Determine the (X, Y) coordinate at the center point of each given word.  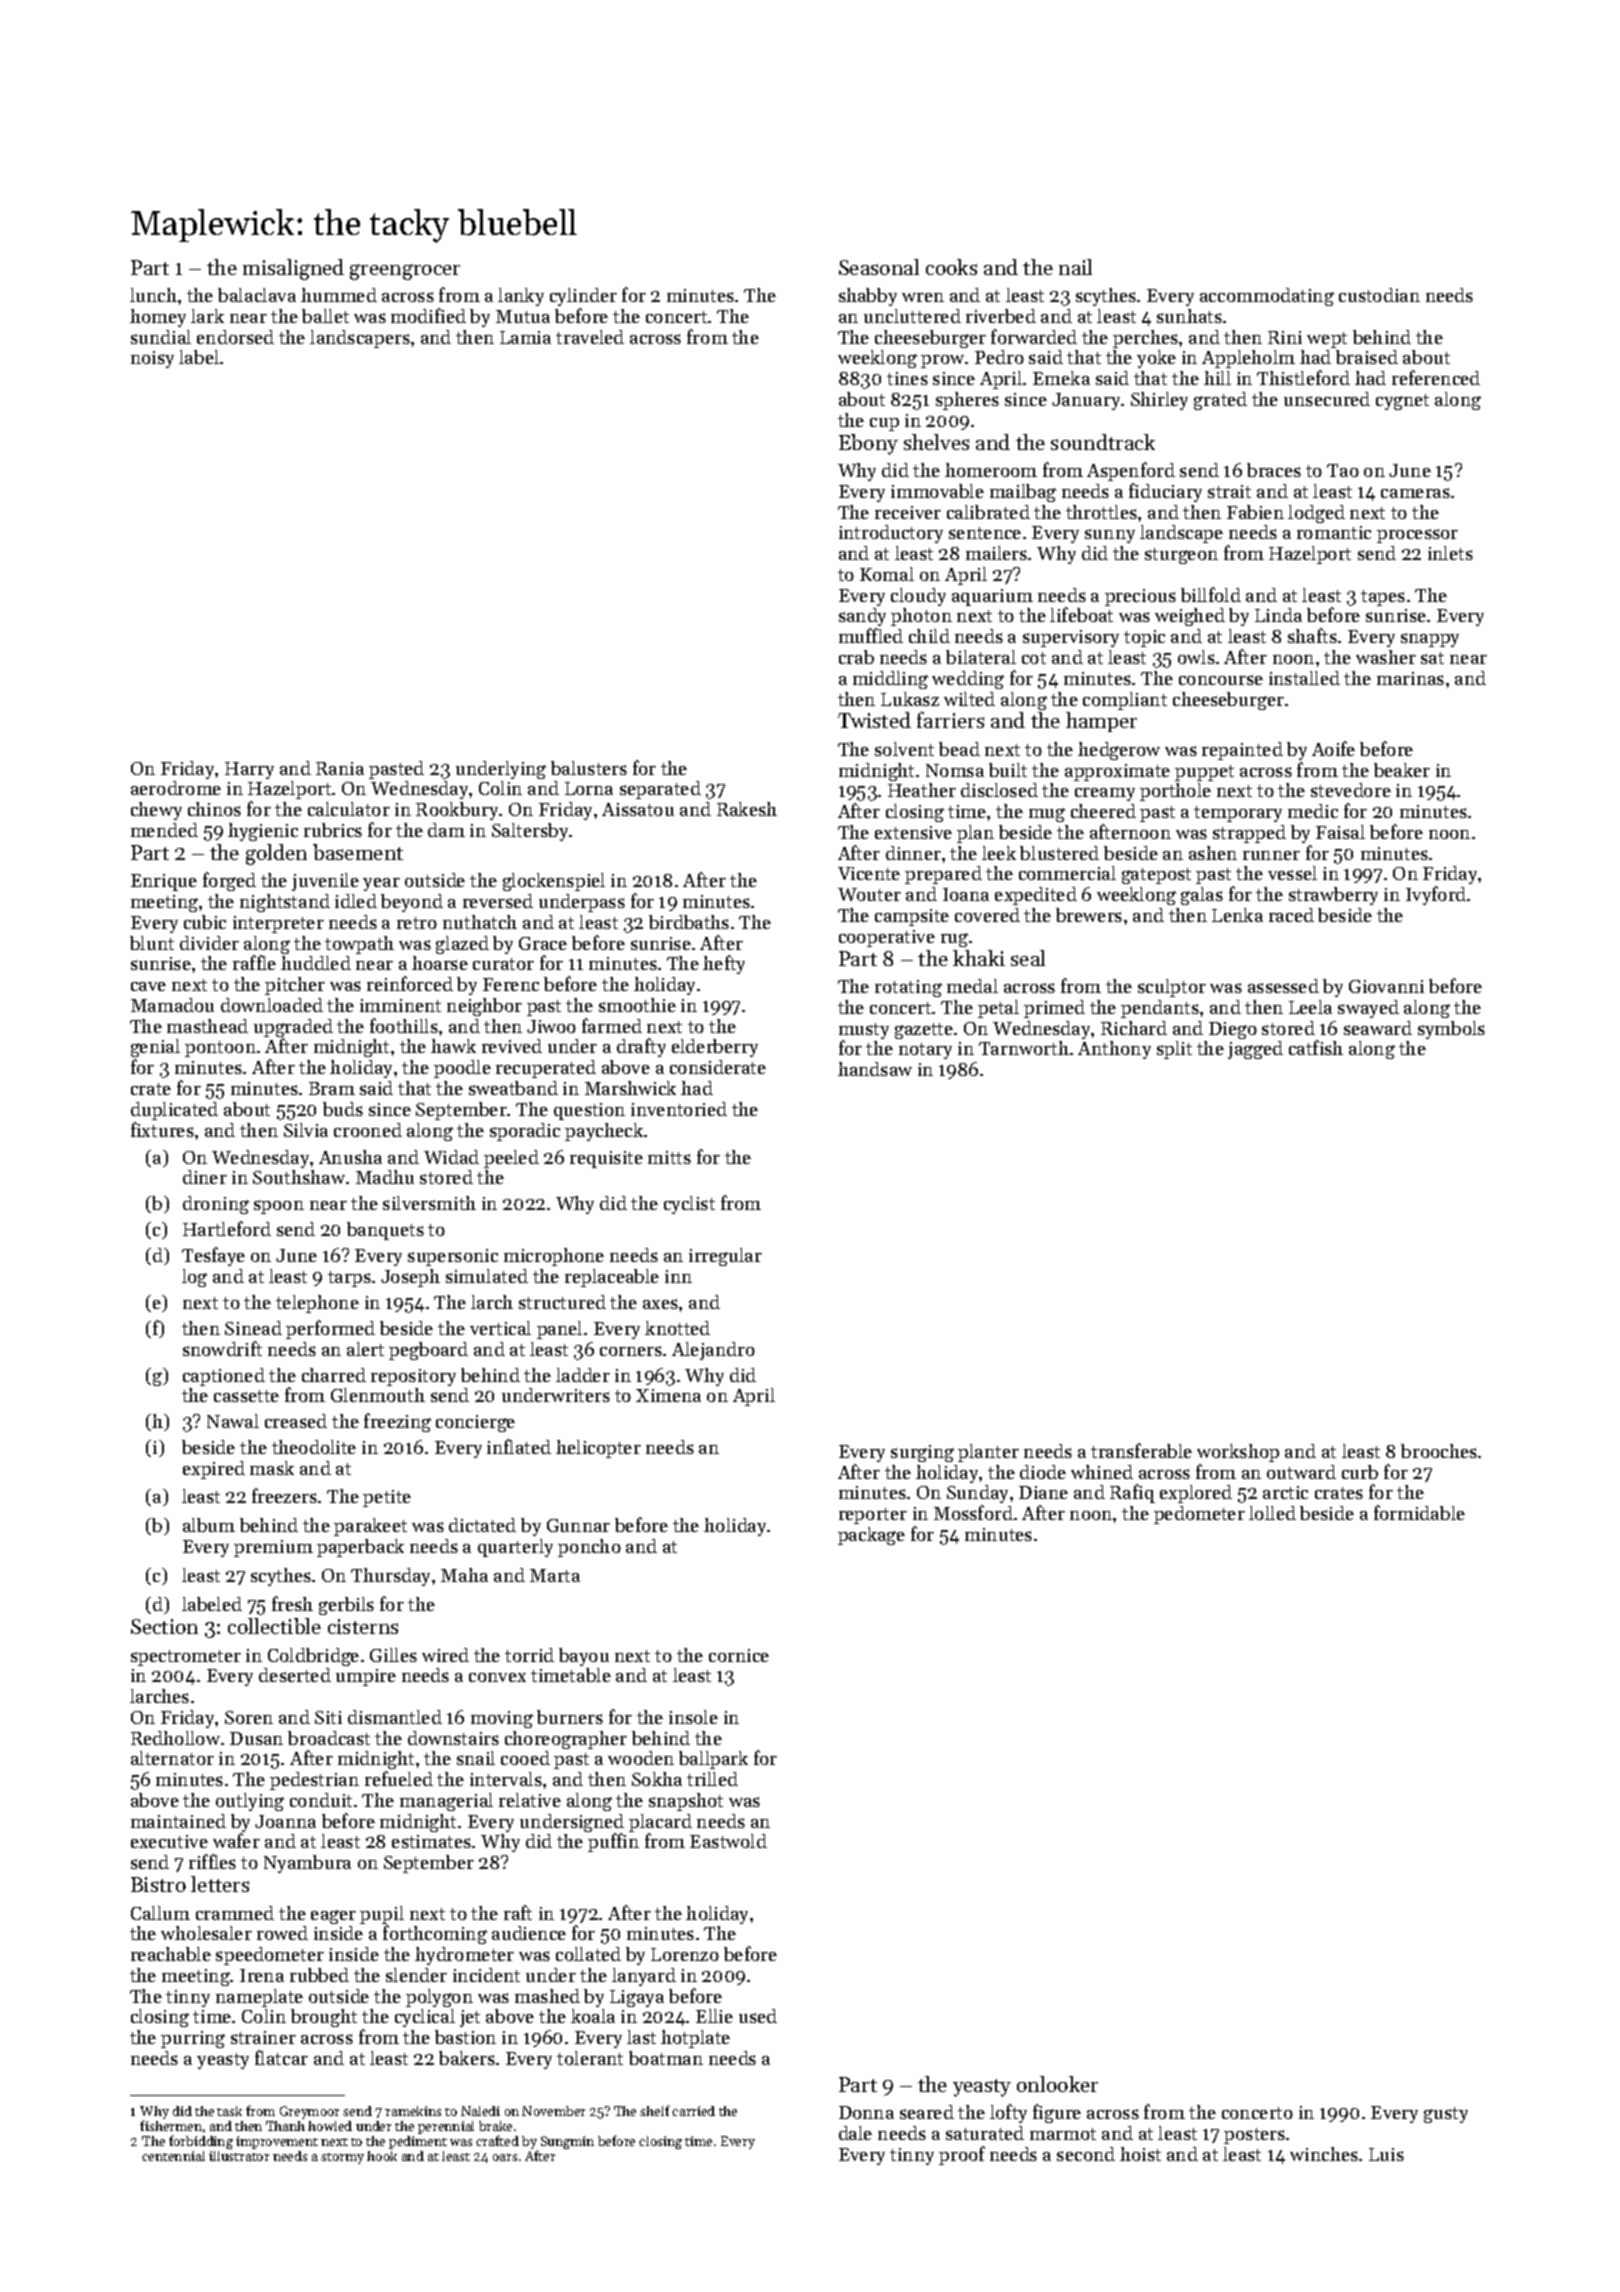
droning (216, 1205)
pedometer (1199, 1515)
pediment (418, 2142)
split (1174, 1050)
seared (927, 2112)
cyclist (689, 1205)
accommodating (1267, 297)
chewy (156, 811)
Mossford (973, 1512)
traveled (590, 337)
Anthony (1114, 1050)
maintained (178, 1821)
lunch (153, 295)
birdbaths (689, 922)
